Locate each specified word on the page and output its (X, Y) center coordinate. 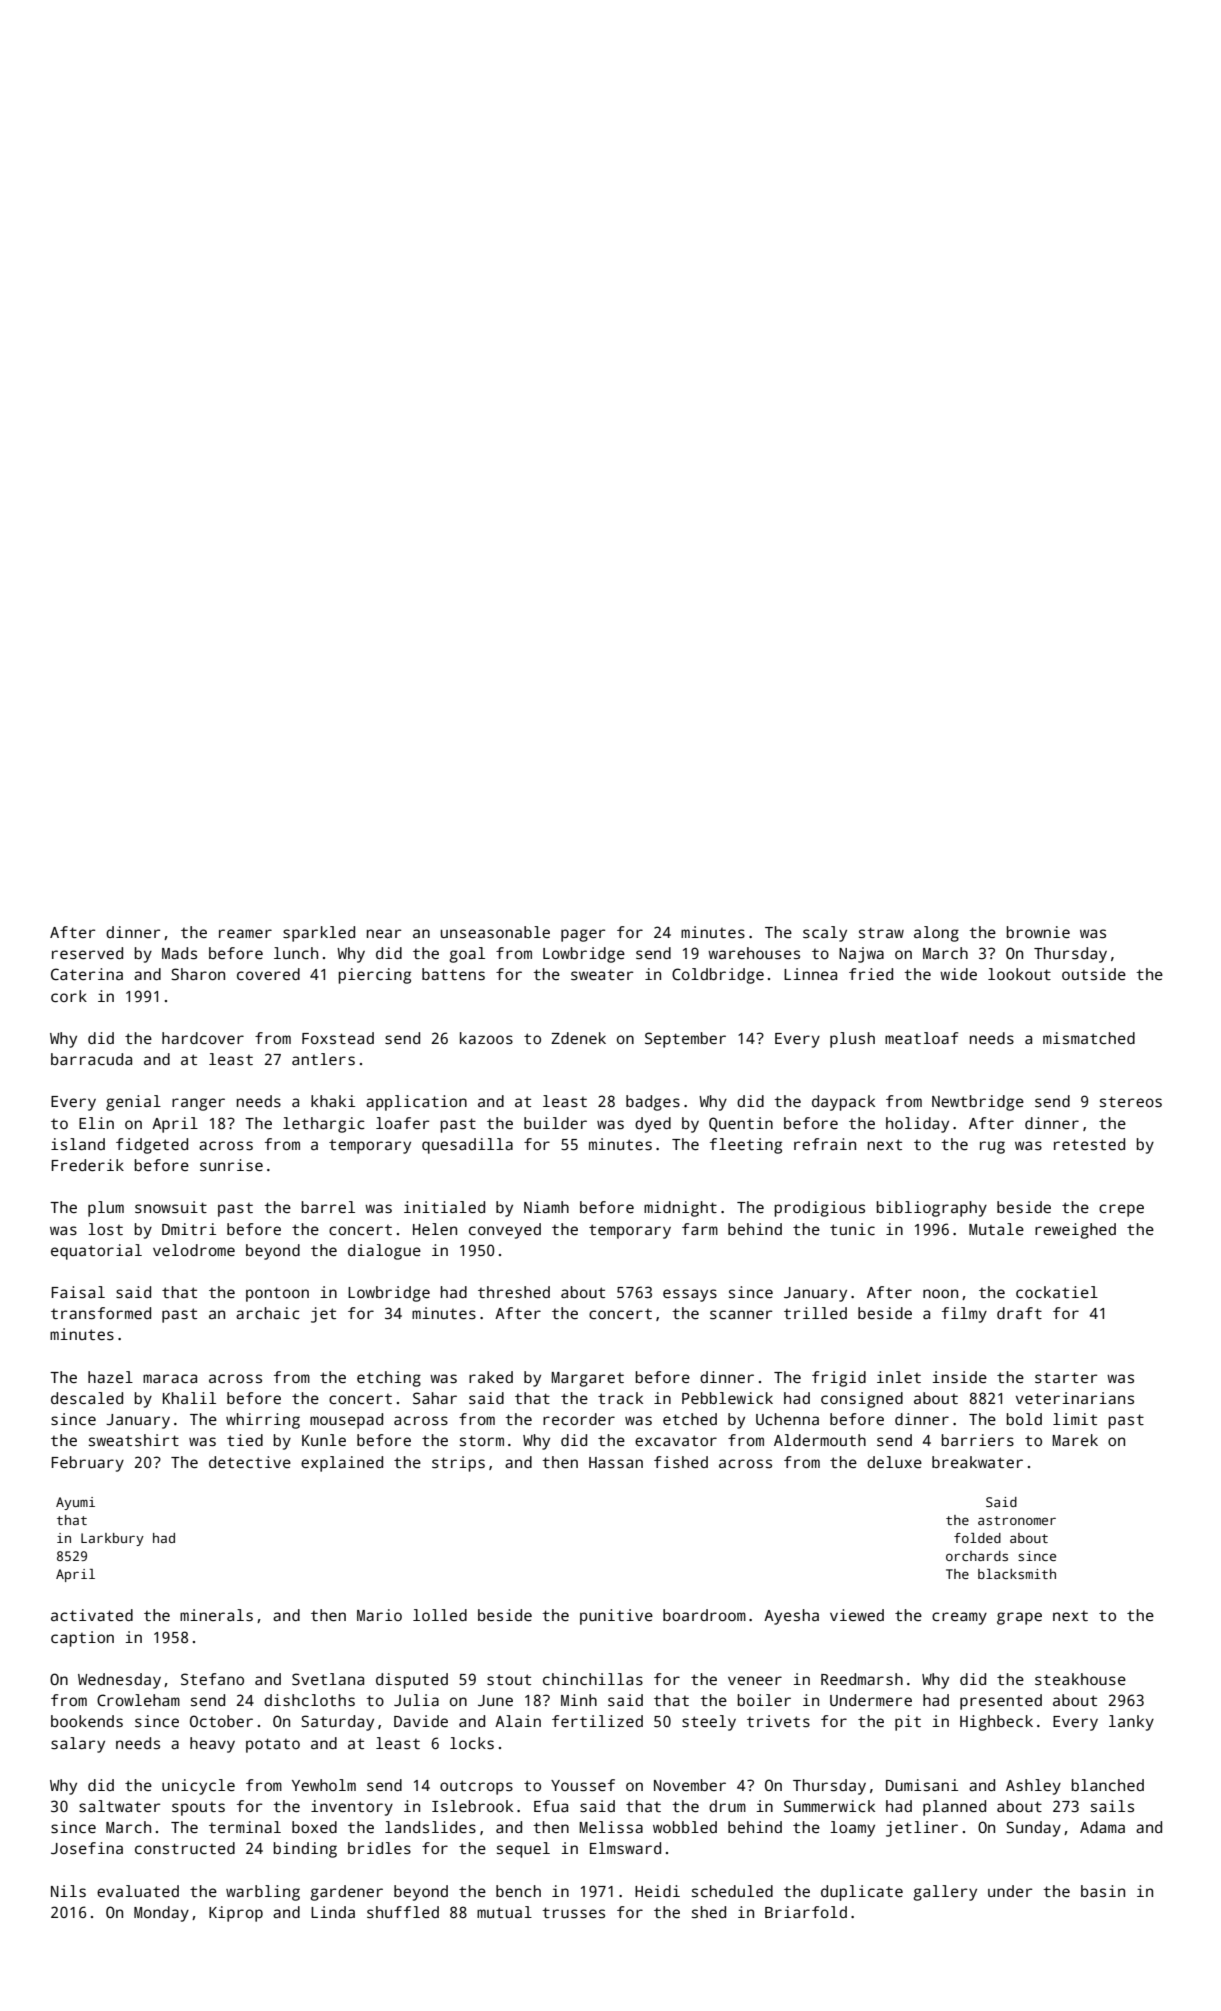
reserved (87, 953)
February (87, 1464)
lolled (440, 1615)
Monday (161, 1914)
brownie (1038, 932)
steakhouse (1080, 1679)
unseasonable (495, 932)
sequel (523, 1850)
